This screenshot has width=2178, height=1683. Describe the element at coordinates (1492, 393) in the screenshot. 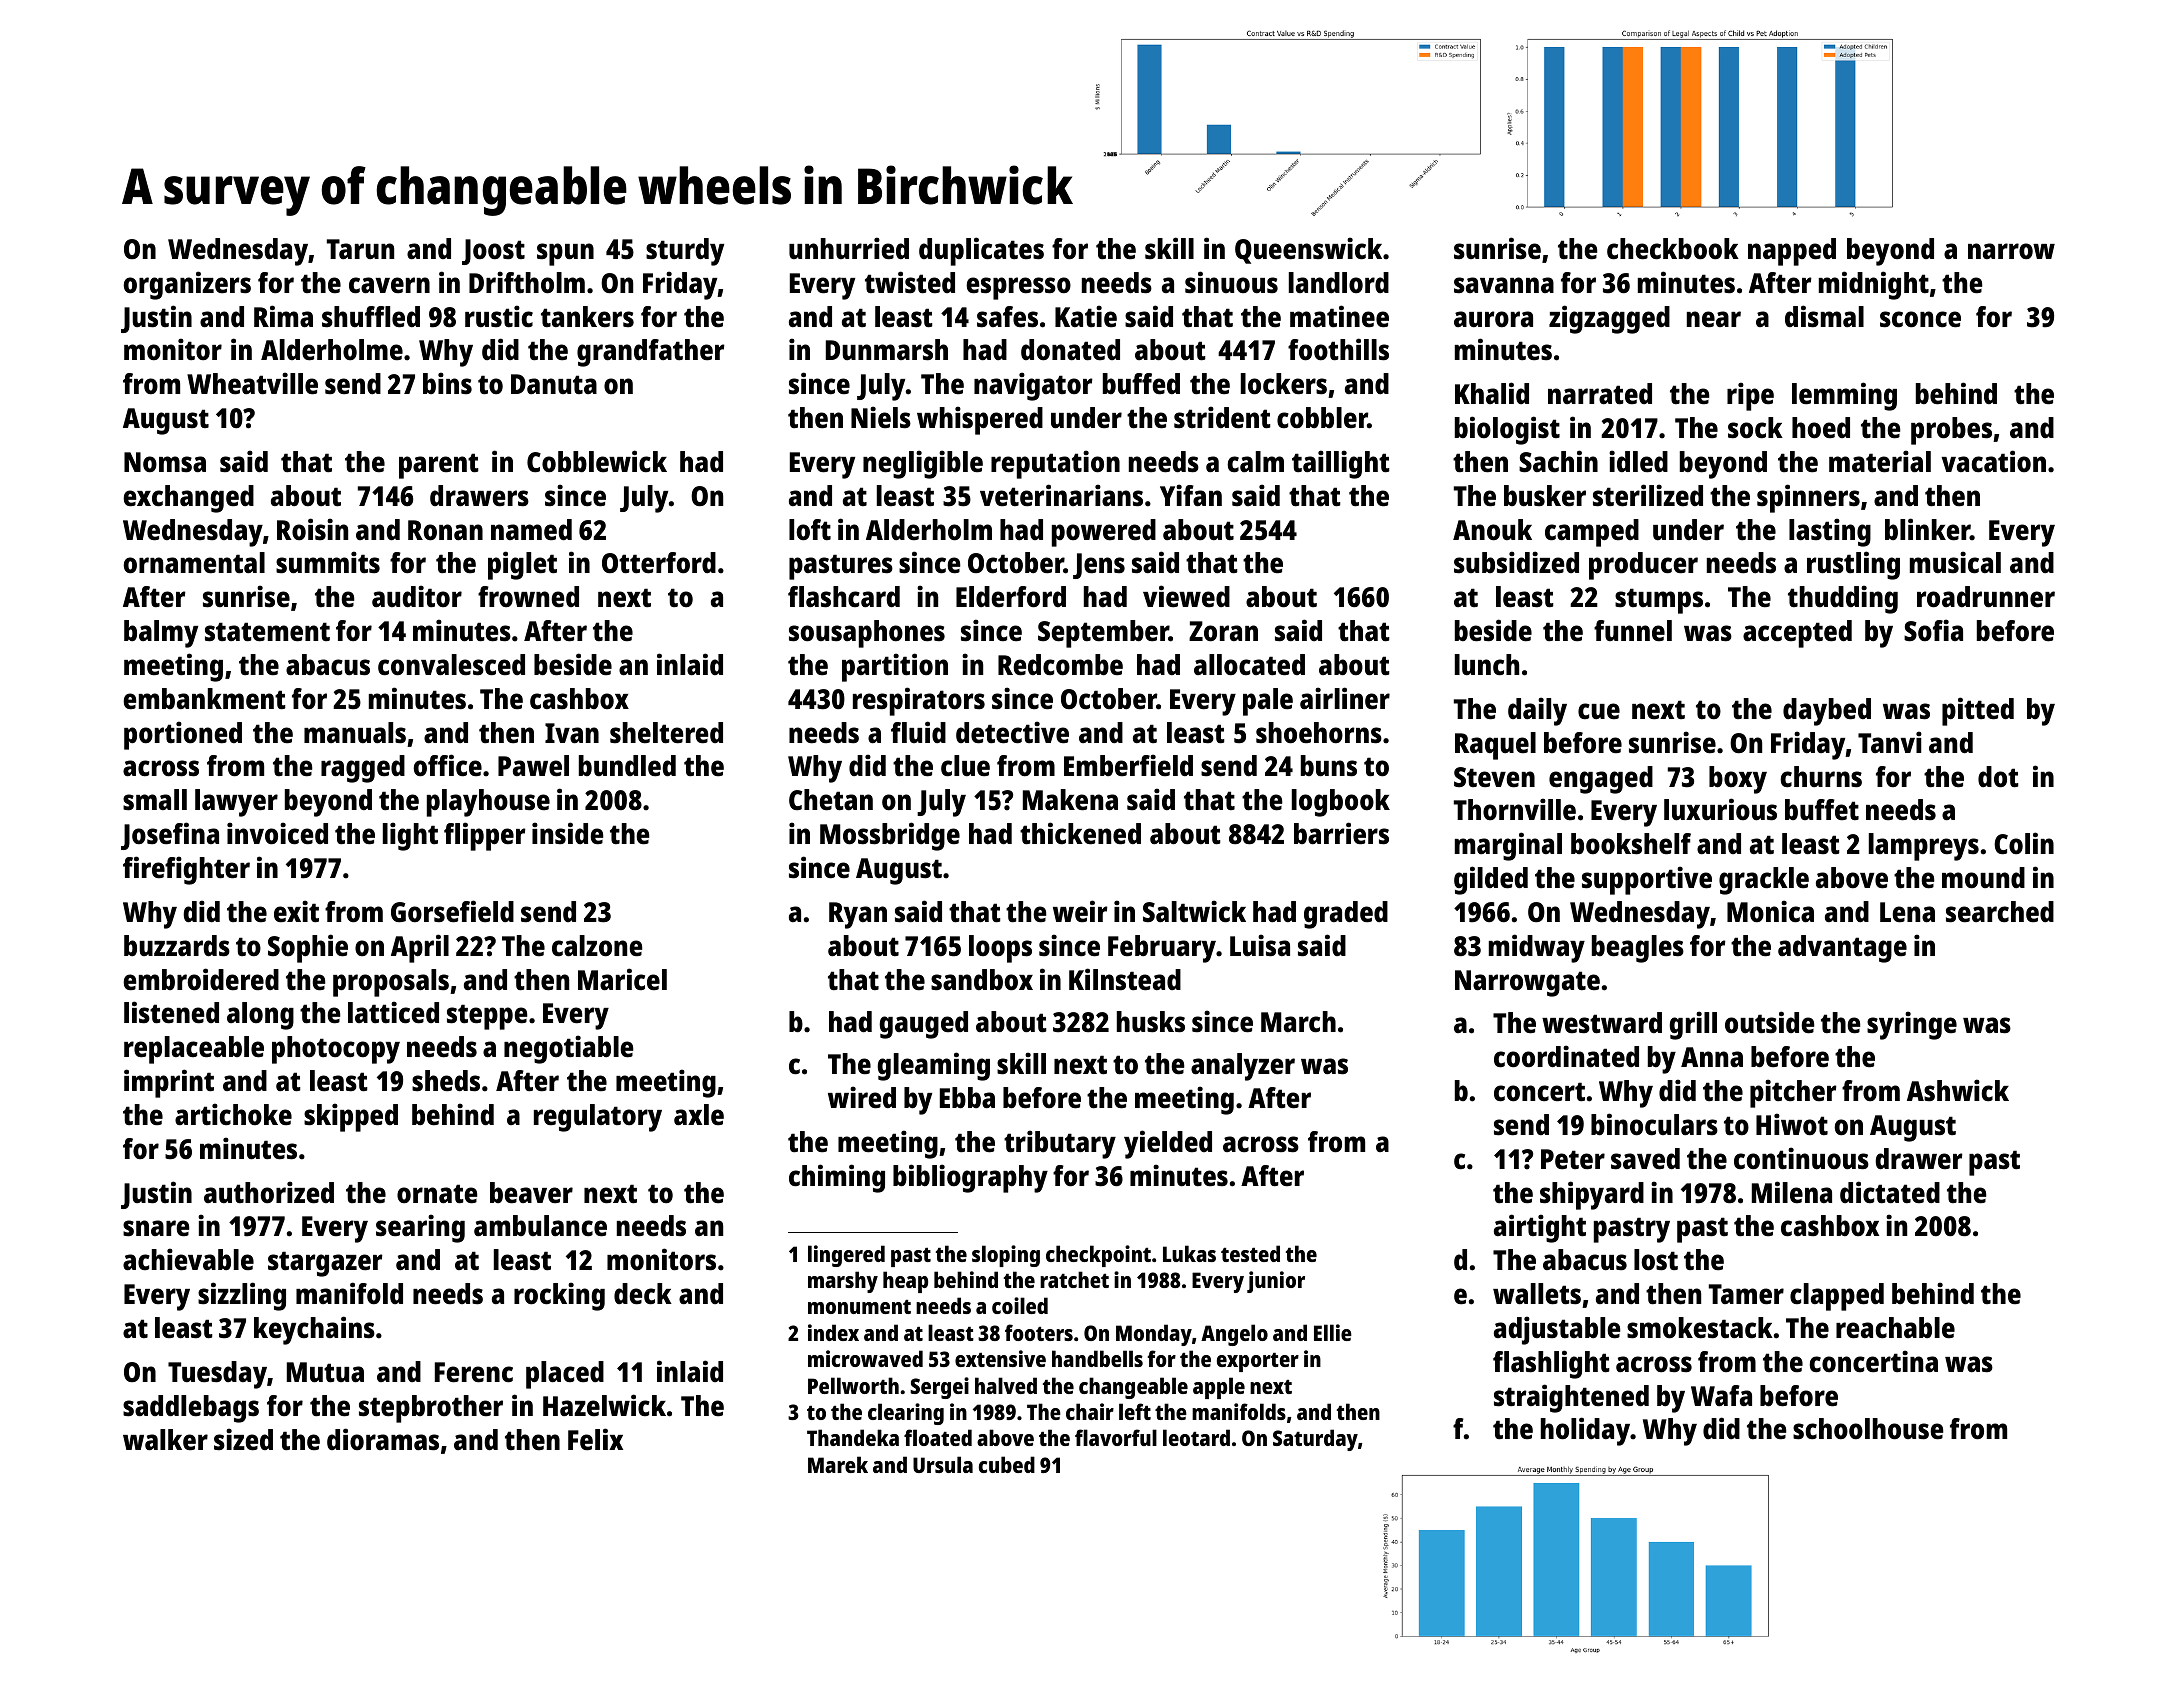

I see `Khalid` at that location.
